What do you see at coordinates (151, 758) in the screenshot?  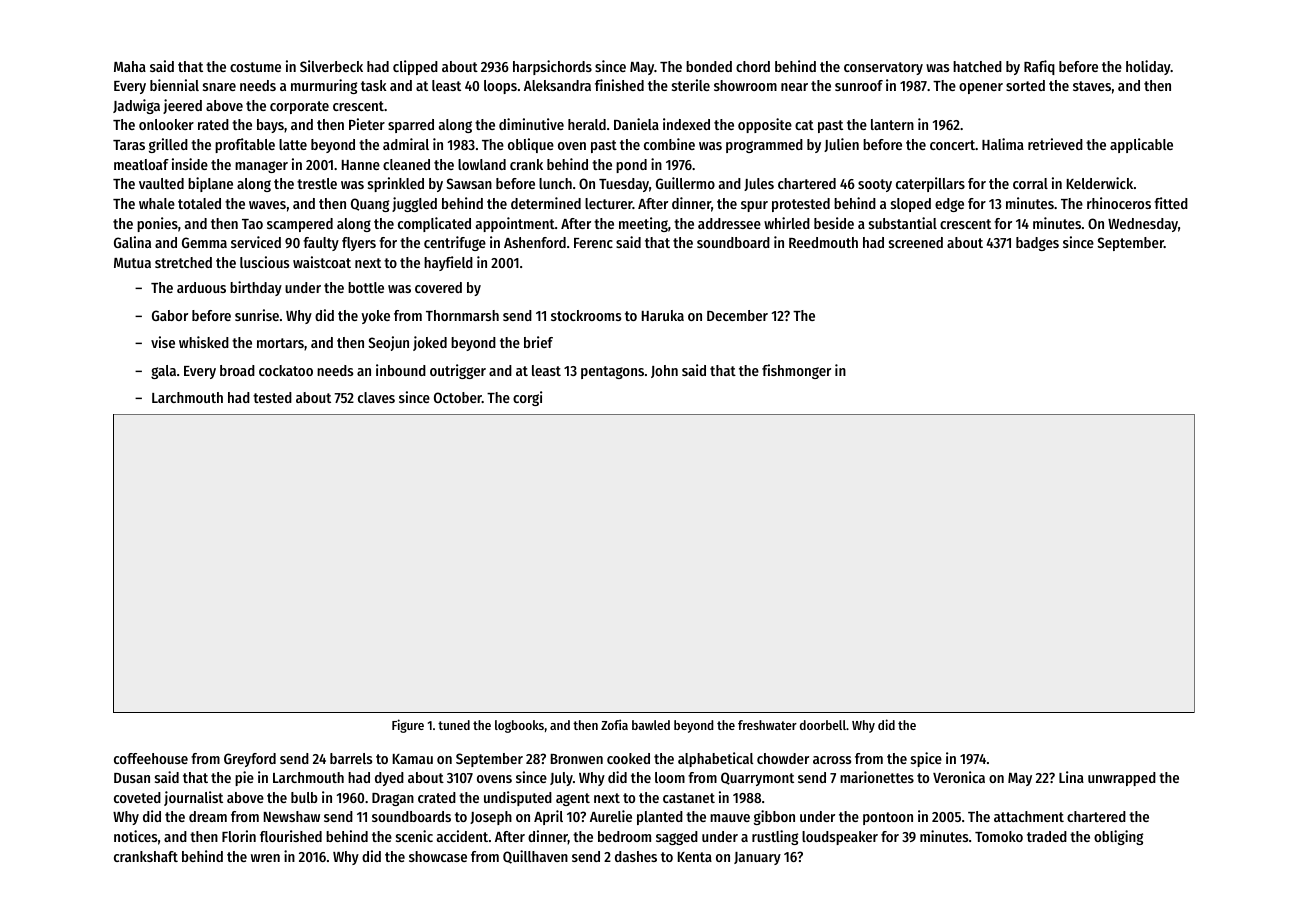 I see `coffeehouse` at bounding box center [151, 758].
